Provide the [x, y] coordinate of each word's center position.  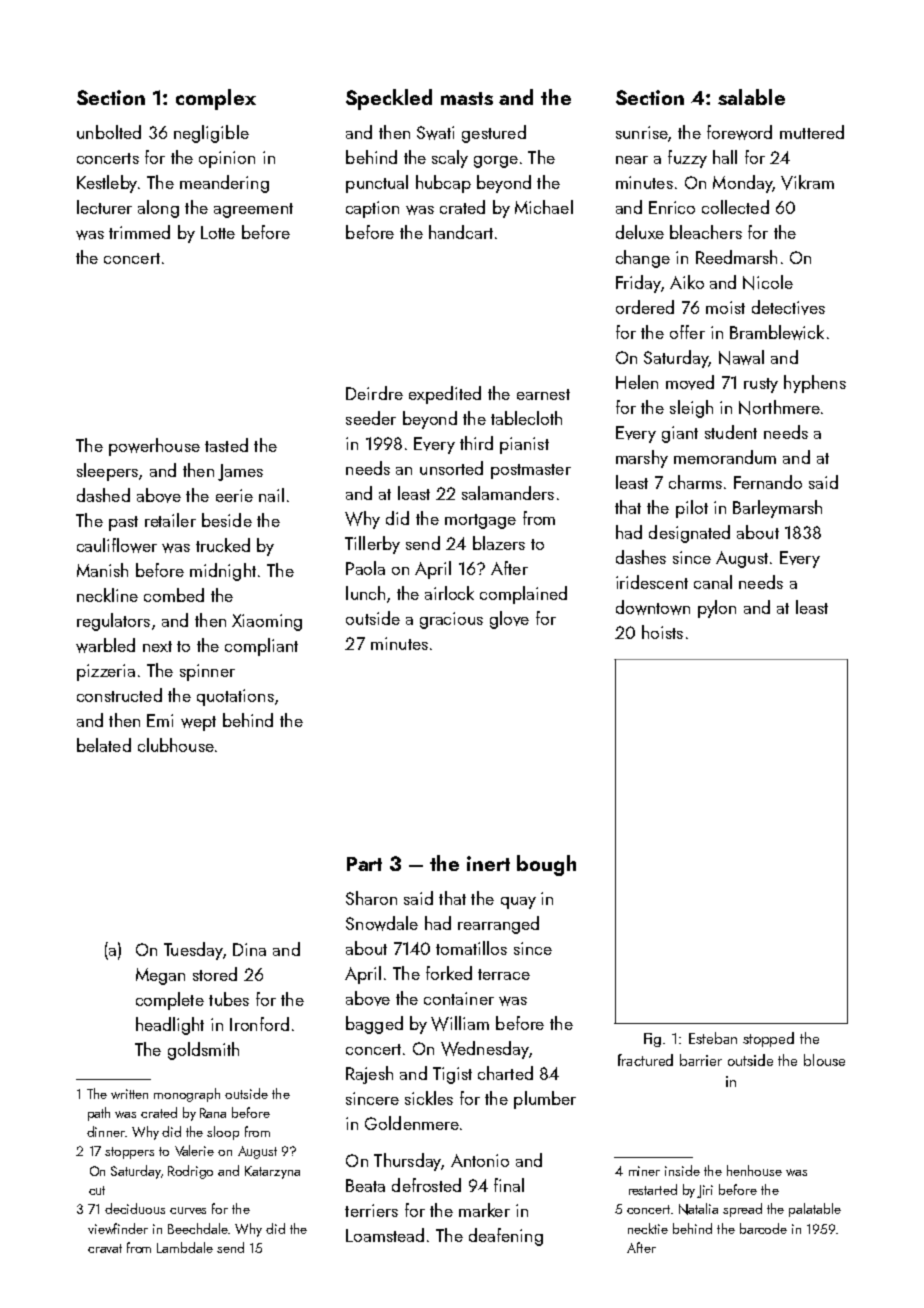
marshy [642, 459]
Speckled [389, 99]
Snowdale [382, 923]
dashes [641, 557]
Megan [160, 976]
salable [751, 97]
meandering [224, 184]
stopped [768, 1039]
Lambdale [185, 1247]
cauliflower [117, 545]
